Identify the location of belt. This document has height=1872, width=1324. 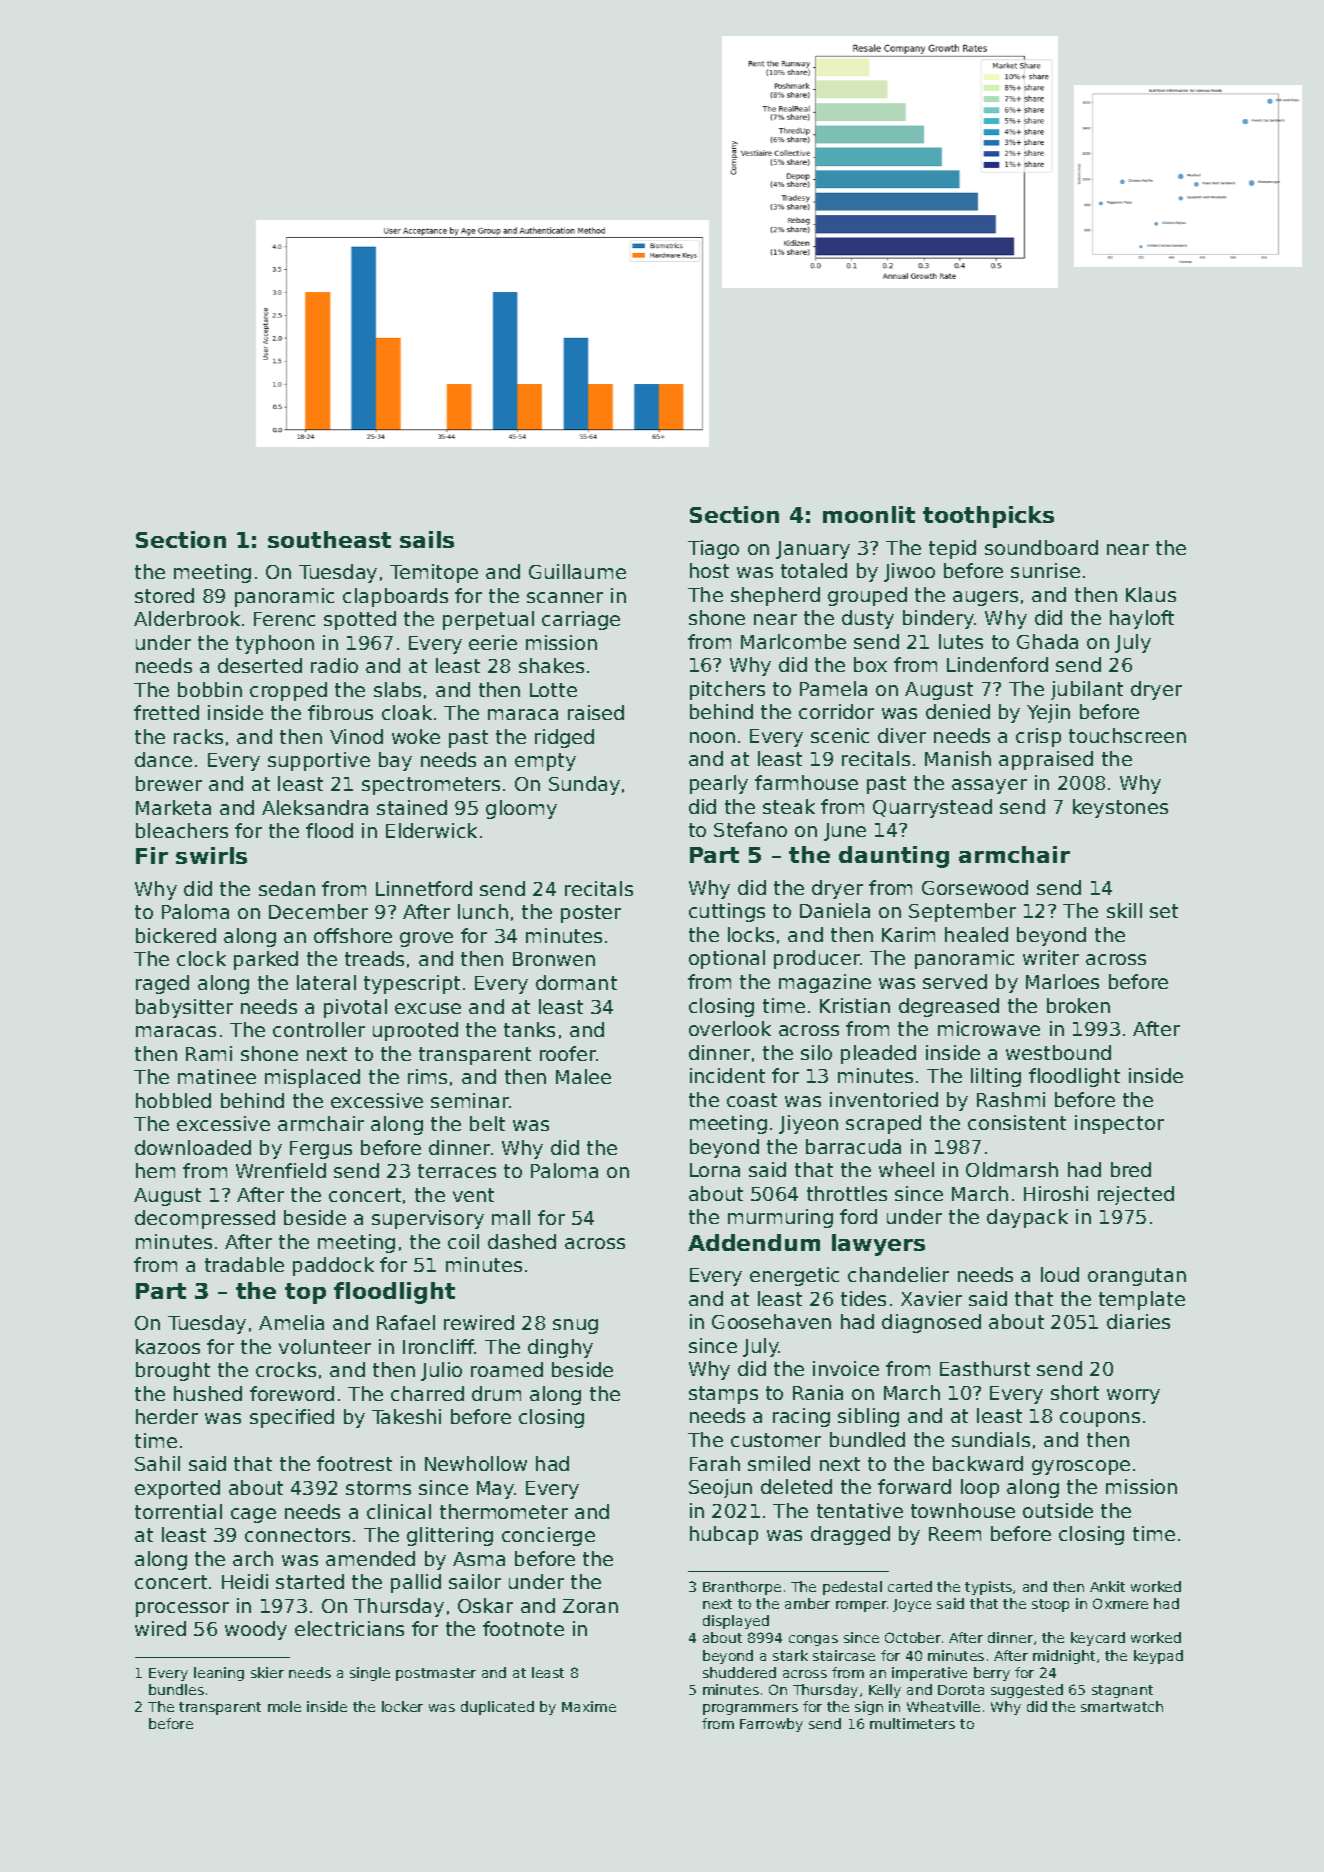
(487, 1123).
